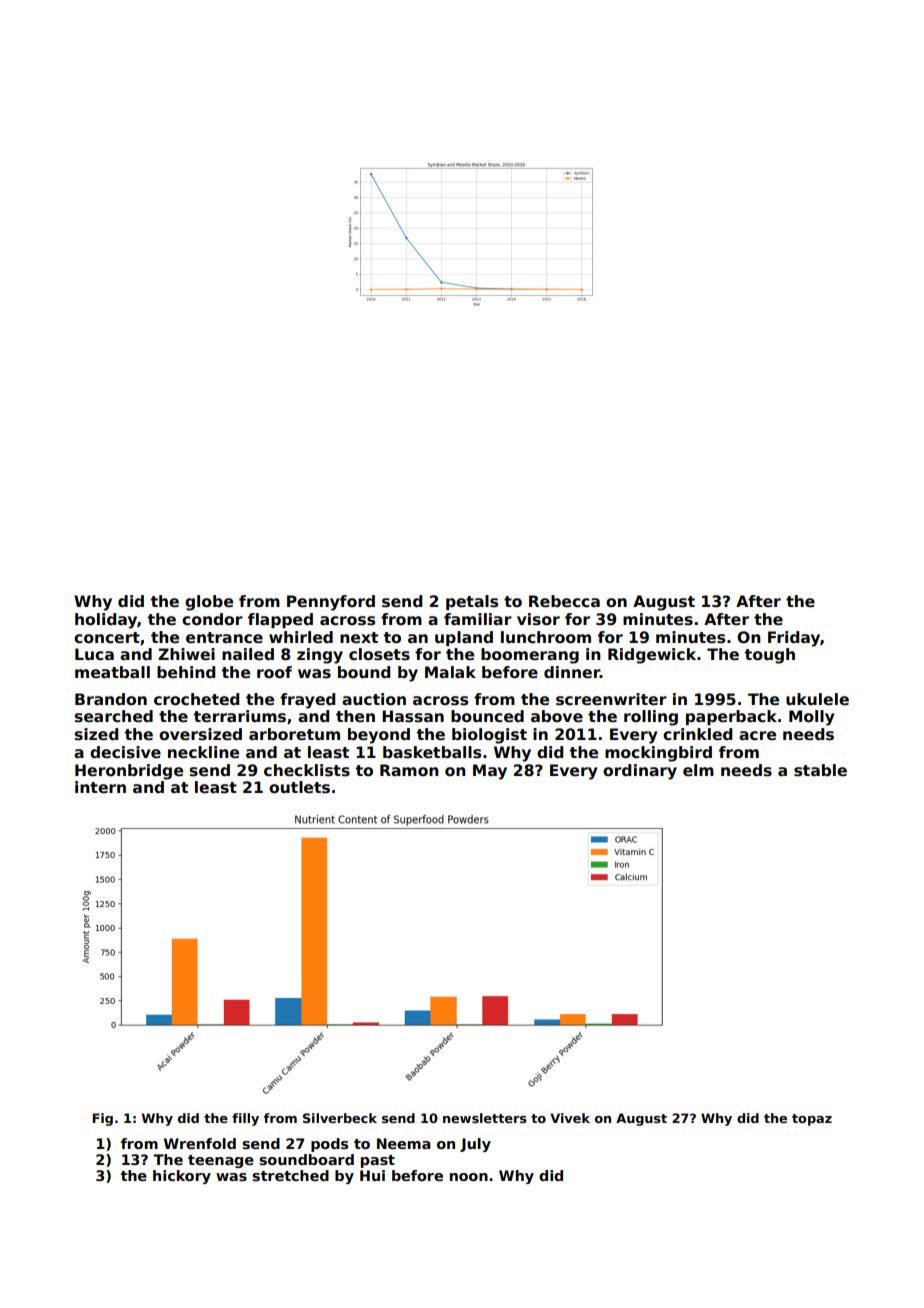 This image has height=1308, width=924. I want to click on newsletters, so click(485, 1118).
